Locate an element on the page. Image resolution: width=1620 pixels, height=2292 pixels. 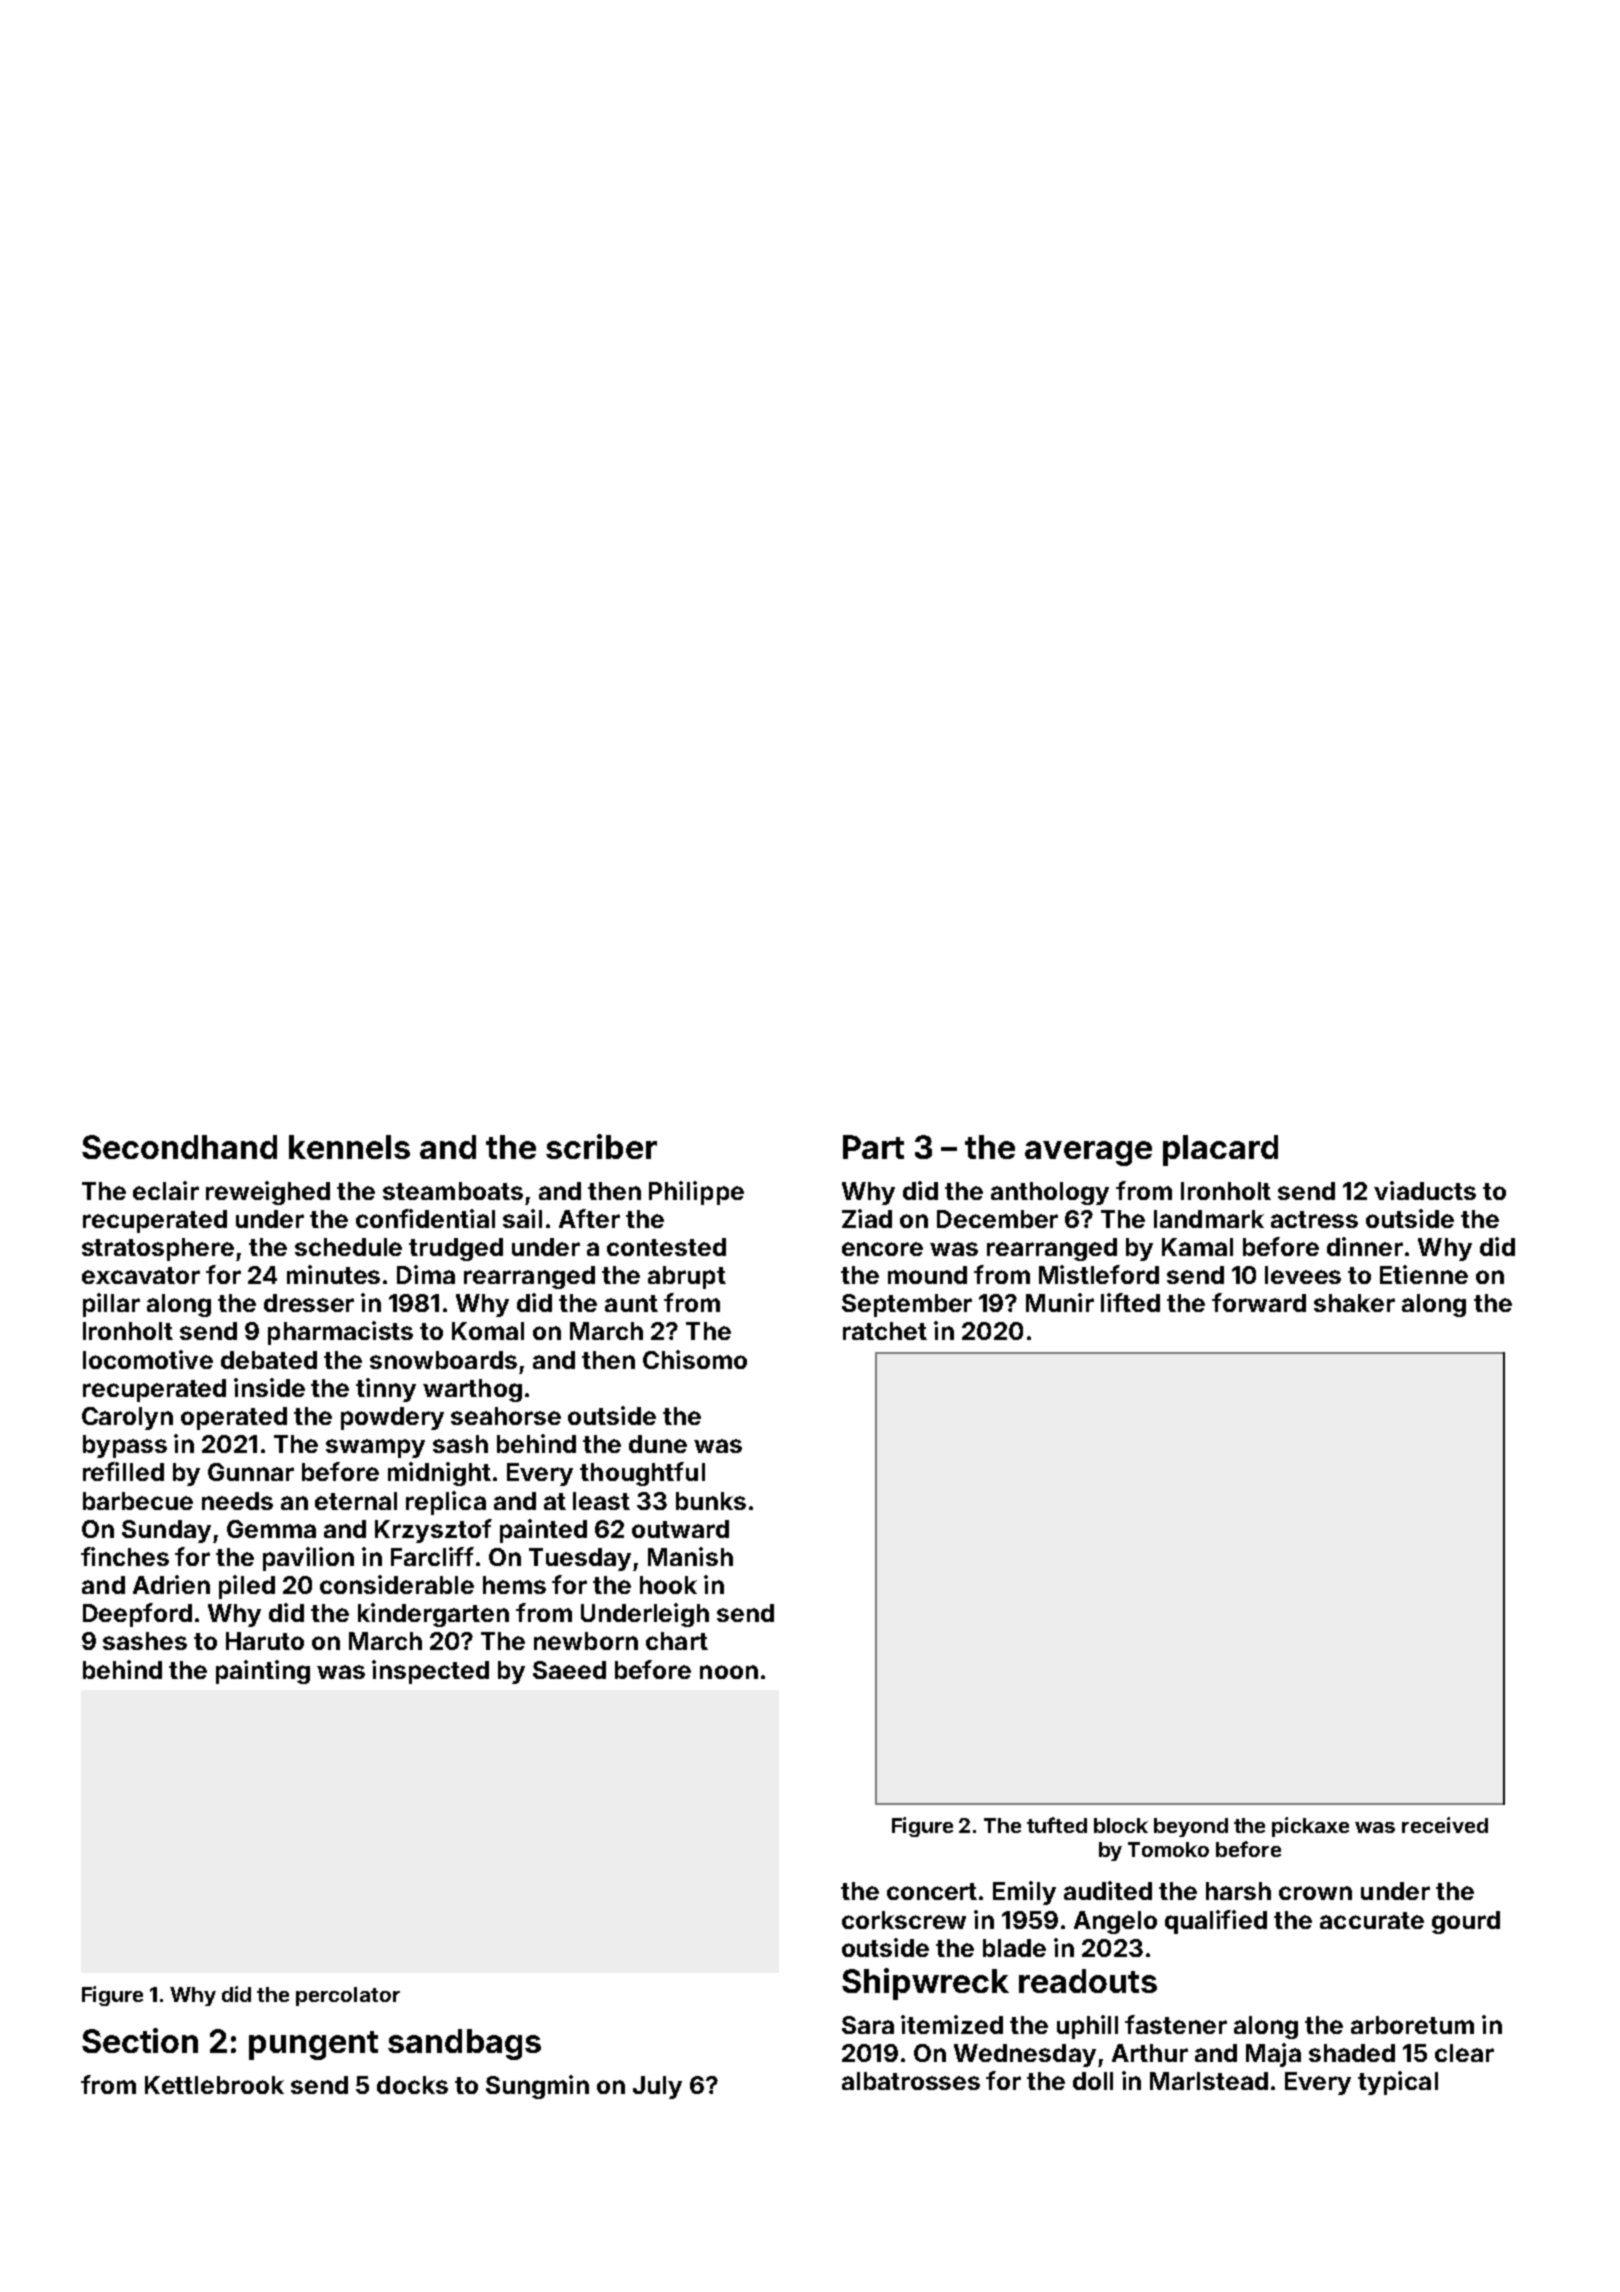
snowboards is located at coordinates (443, 1360).
